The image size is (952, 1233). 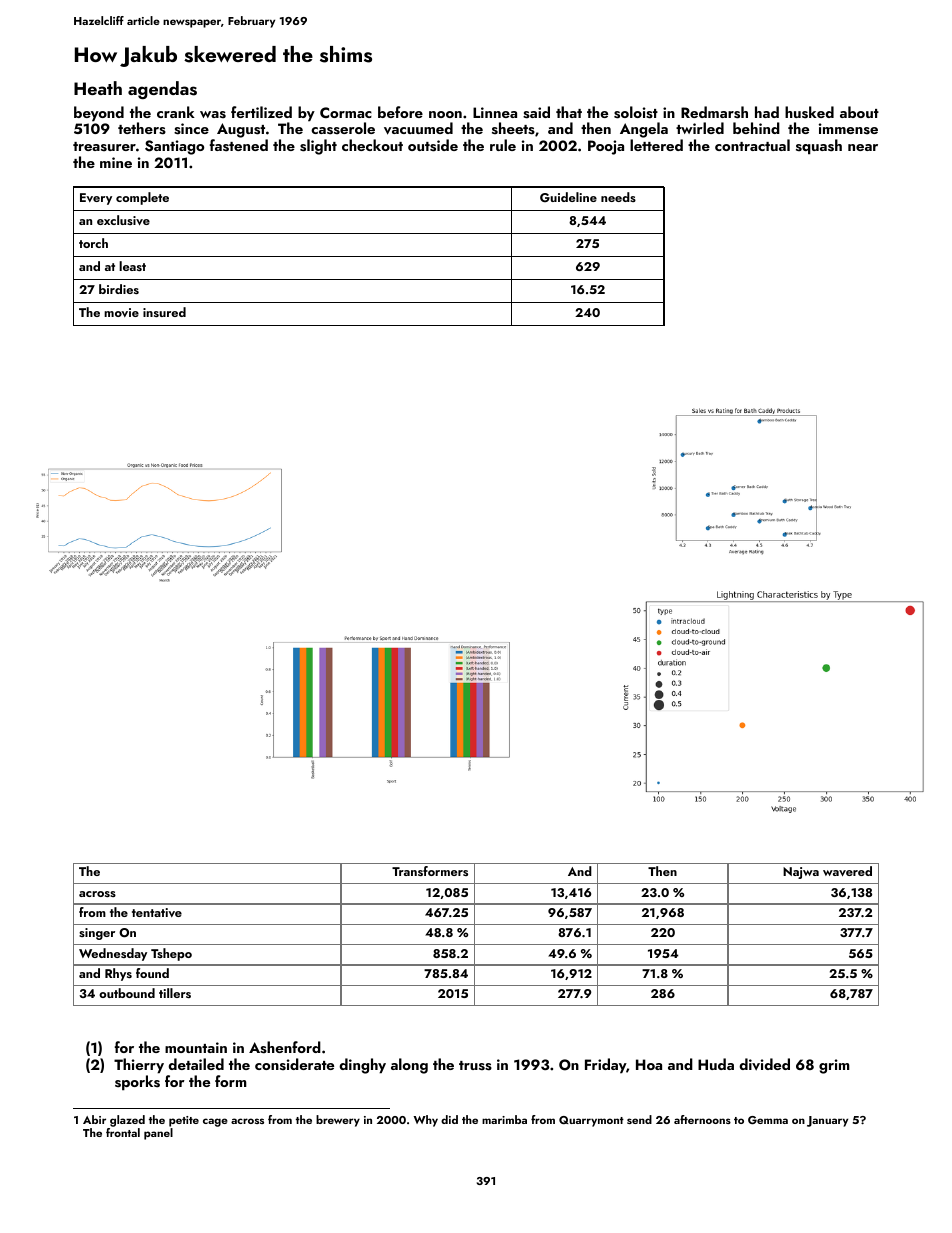 What do you see at coordinates (164, 312) in the document?
I see `insured` at bounding box center [164, 312].
